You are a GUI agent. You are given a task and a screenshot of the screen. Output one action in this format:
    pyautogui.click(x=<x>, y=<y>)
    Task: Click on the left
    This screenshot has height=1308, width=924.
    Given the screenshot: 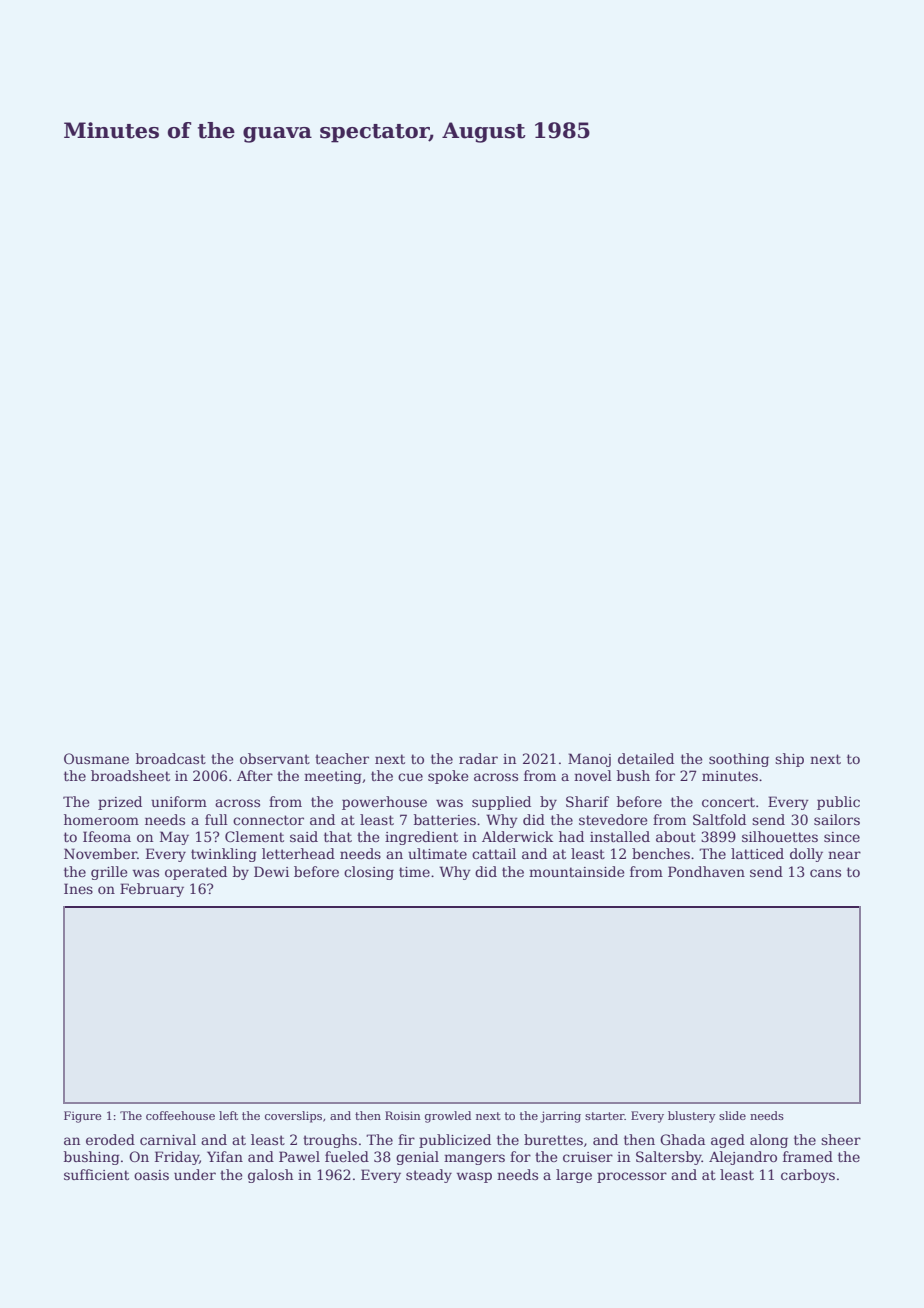 What is the action you would take?
    pyautogui.click(x=228, y=1115)
